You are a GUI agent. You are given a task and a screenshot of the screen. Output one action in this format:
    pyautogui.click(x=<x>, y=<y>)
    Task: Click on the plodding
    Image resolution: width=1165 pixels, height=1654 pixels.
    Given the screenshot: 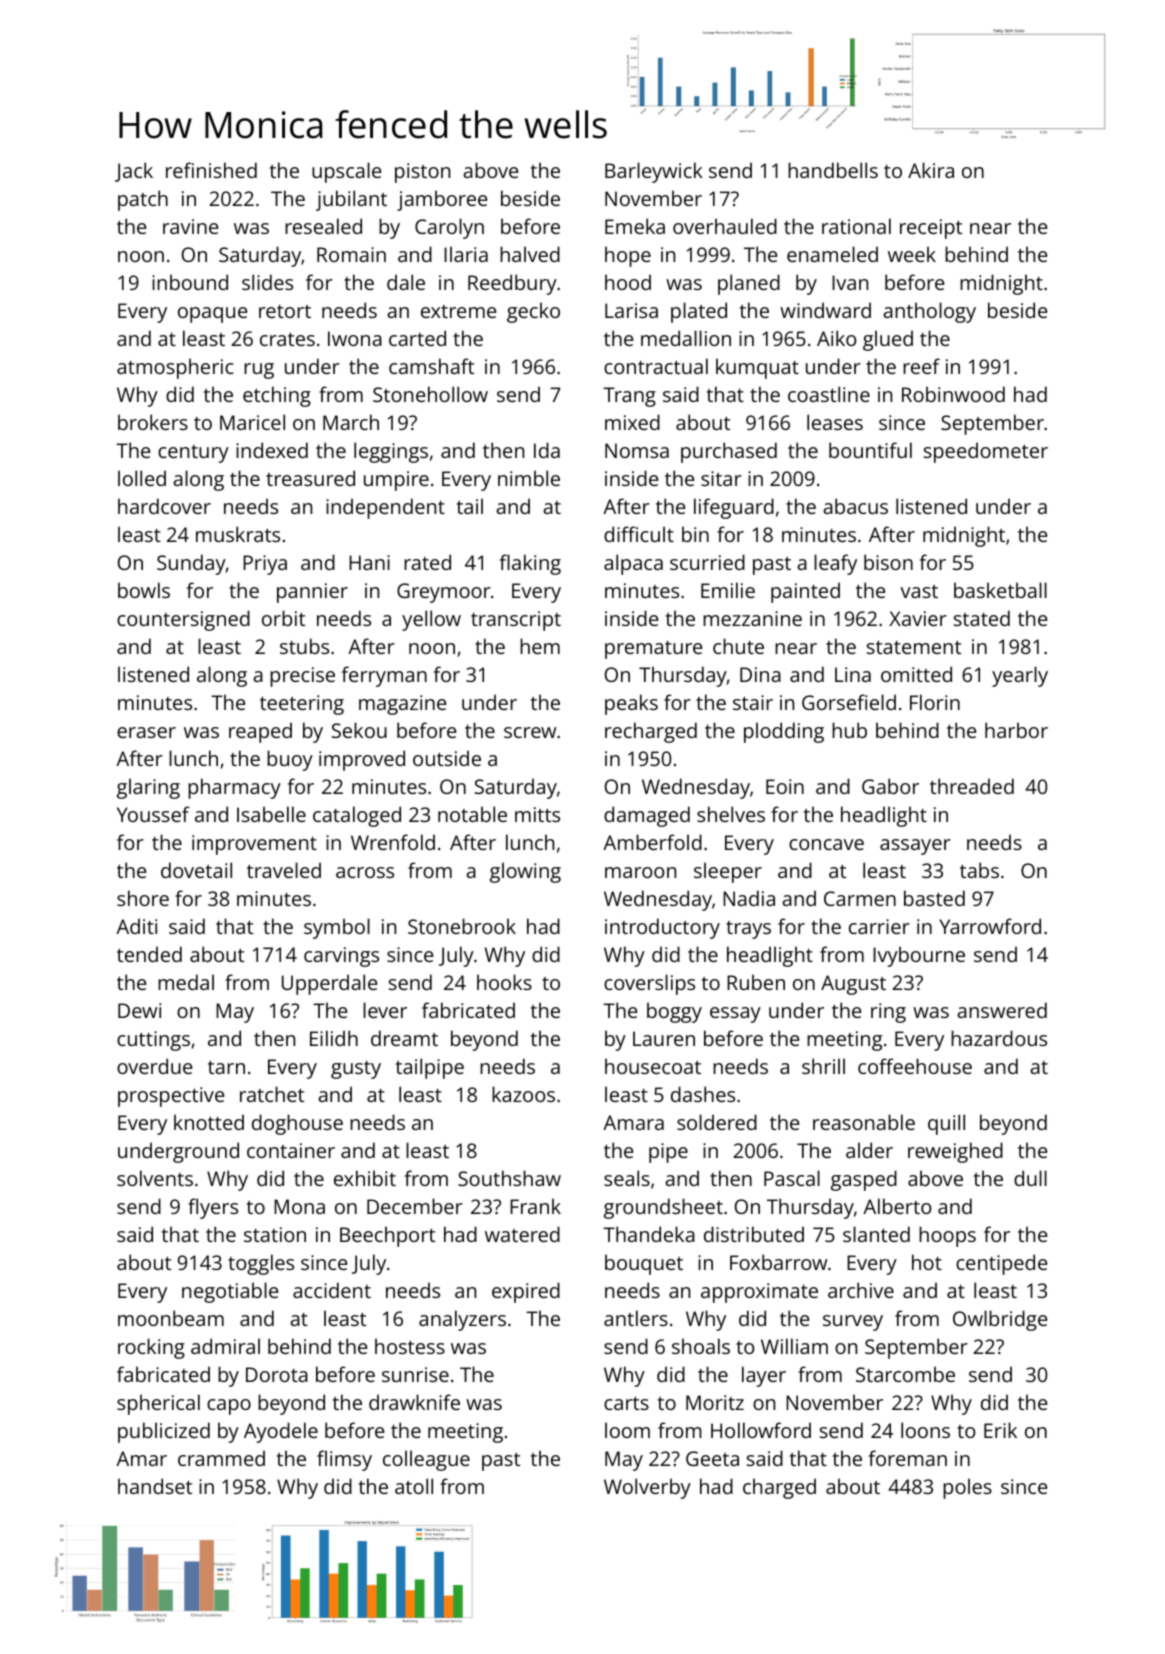 What is the action you would take?
    pyautogui.click(x=784, y=732)
